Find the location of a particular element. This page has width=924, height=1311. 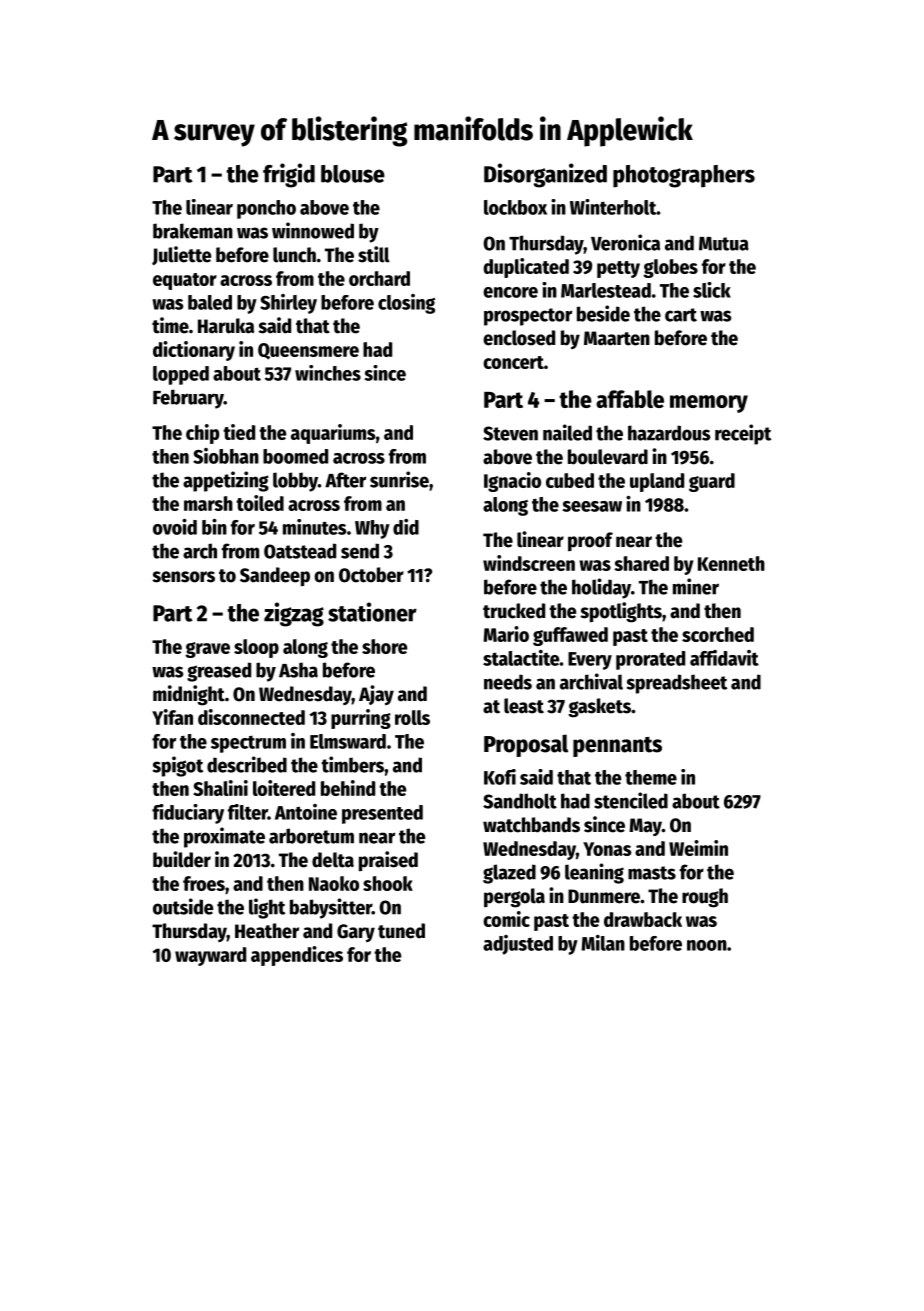

tuned is located at coordinates (401, 931).
